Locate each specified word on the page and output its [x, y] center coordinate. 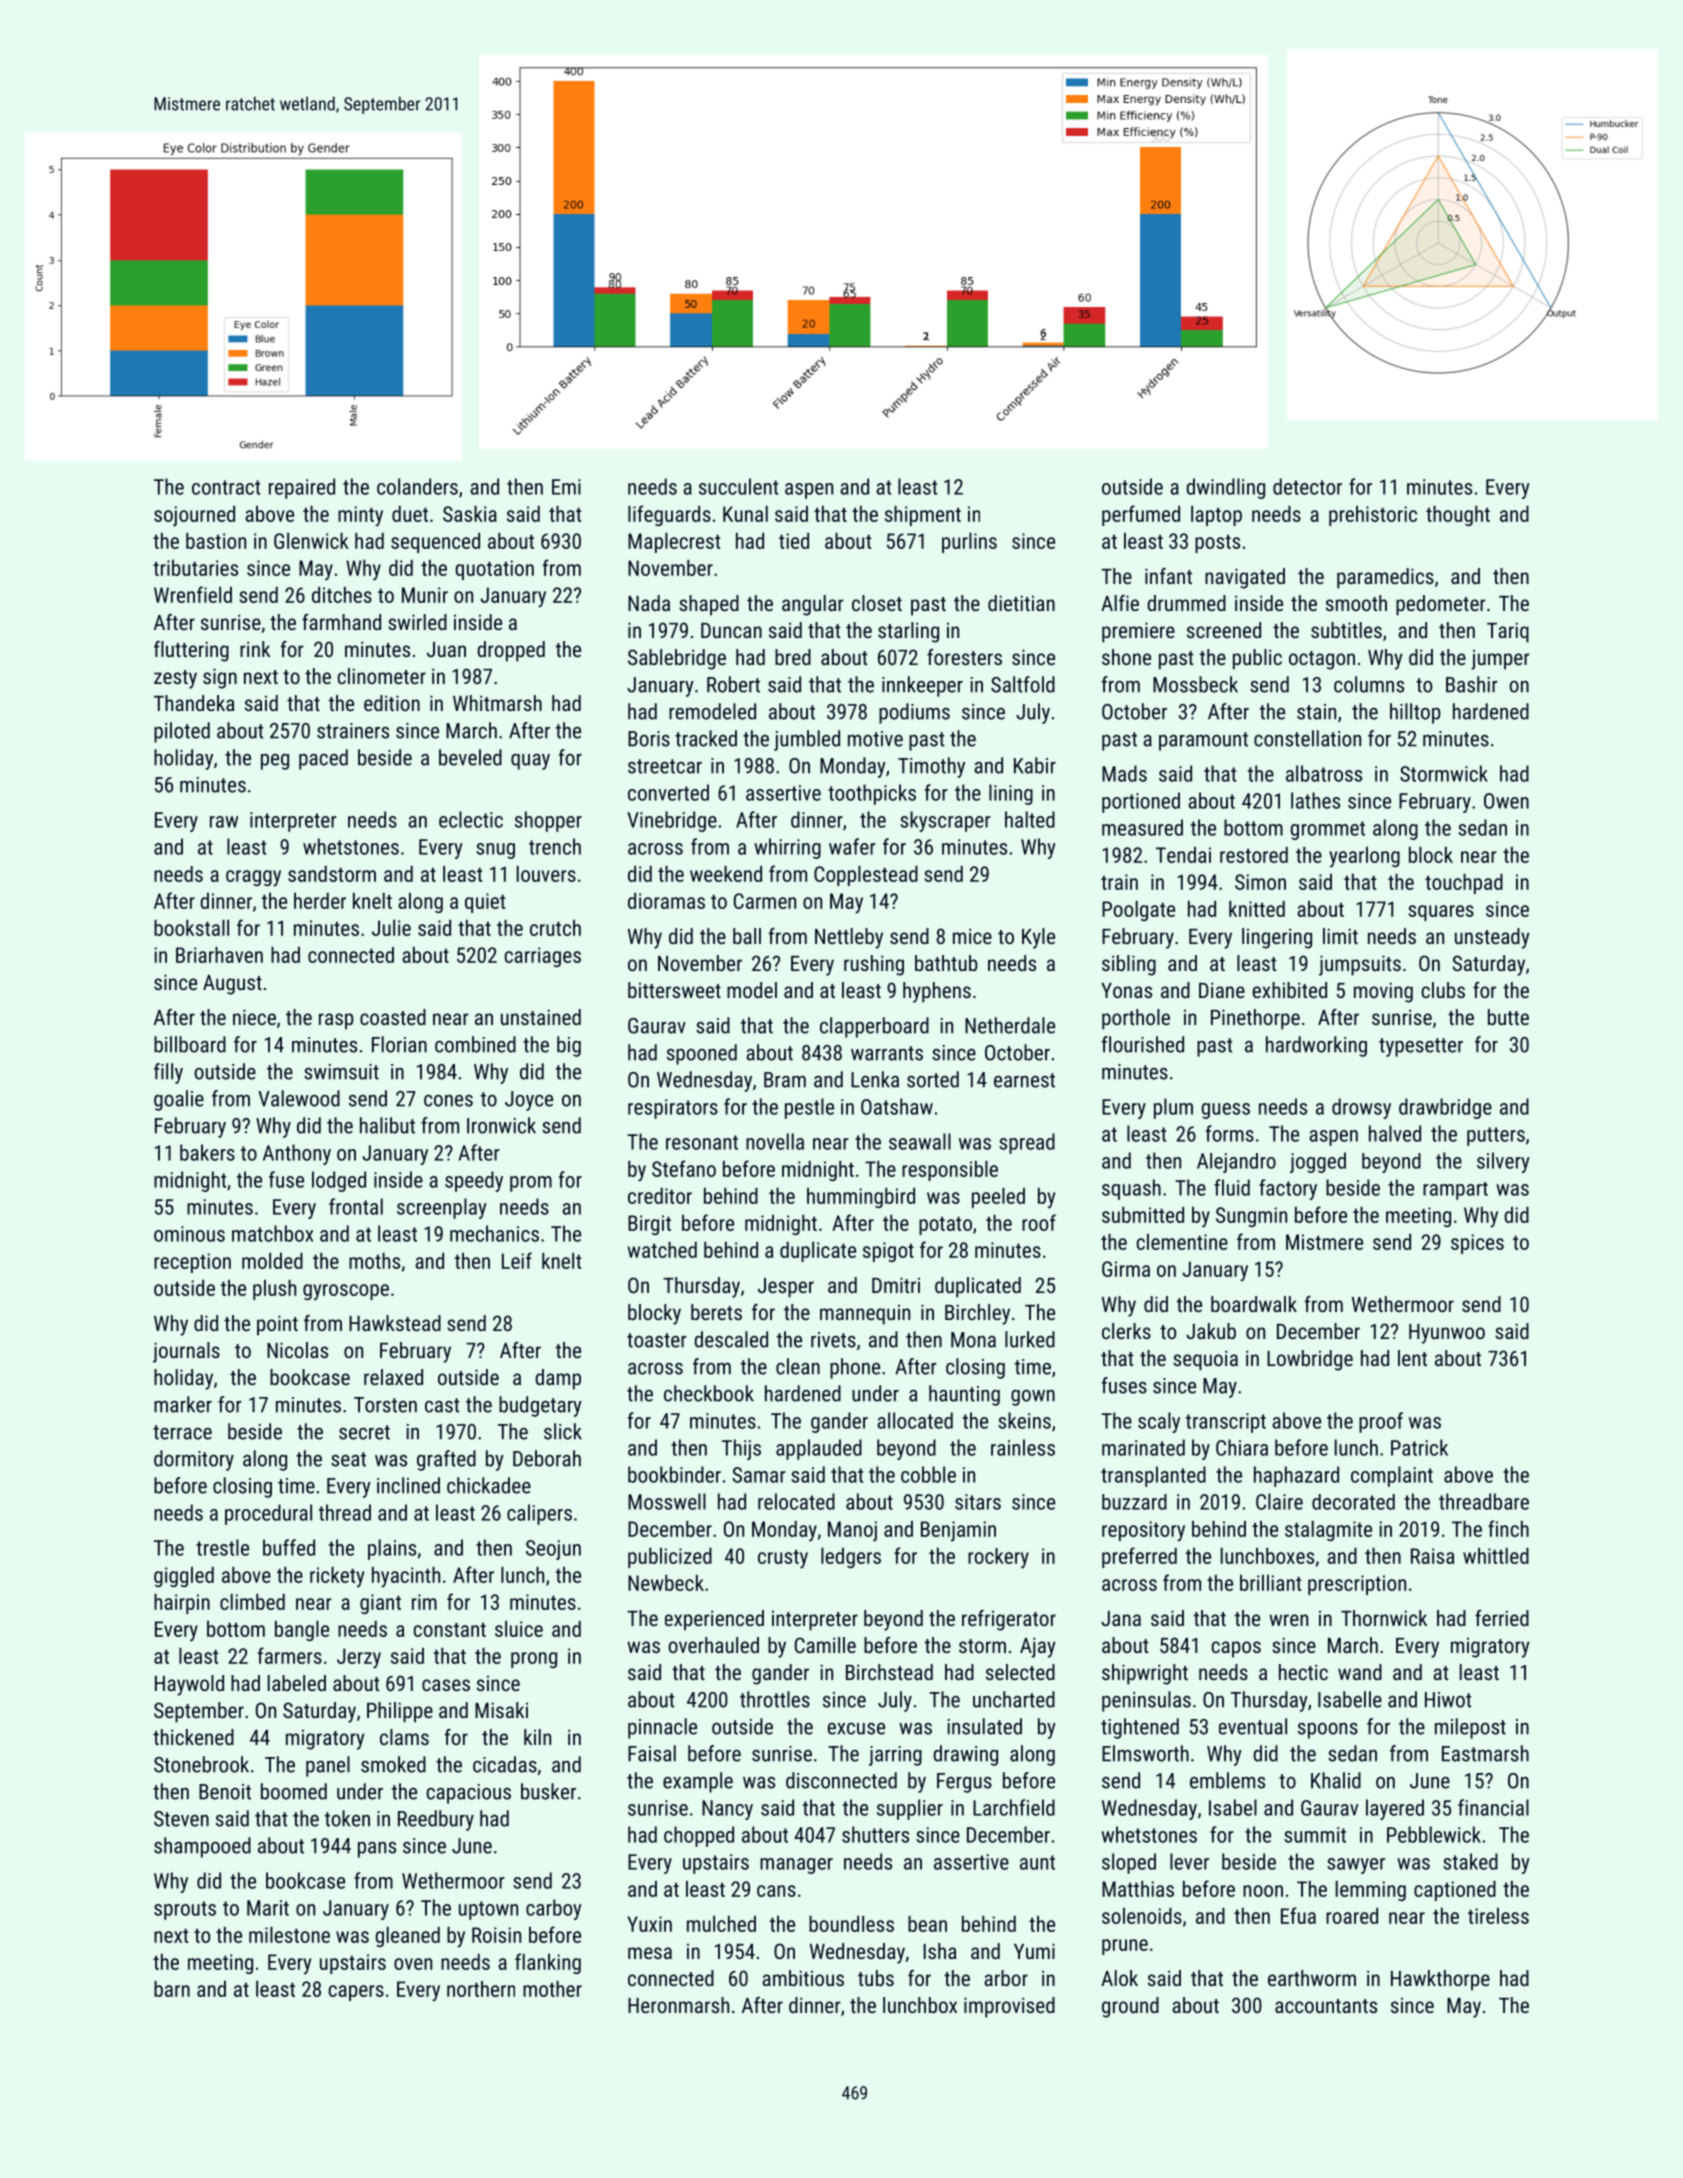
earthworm [1312, 1978]
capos [1236, 1649]
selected [1020, 1672]
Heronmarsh [678, 2005]
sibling [1129, 965]
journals [186, 1352]
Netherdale [1010, 1025]
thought [1458, 516]
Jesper [786, 1288]
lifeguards [669, 515]
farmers [289, 1655]
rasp [336, 1021]
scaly [1159, 1422]
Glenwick [311, 541]
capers [356, 1993]
